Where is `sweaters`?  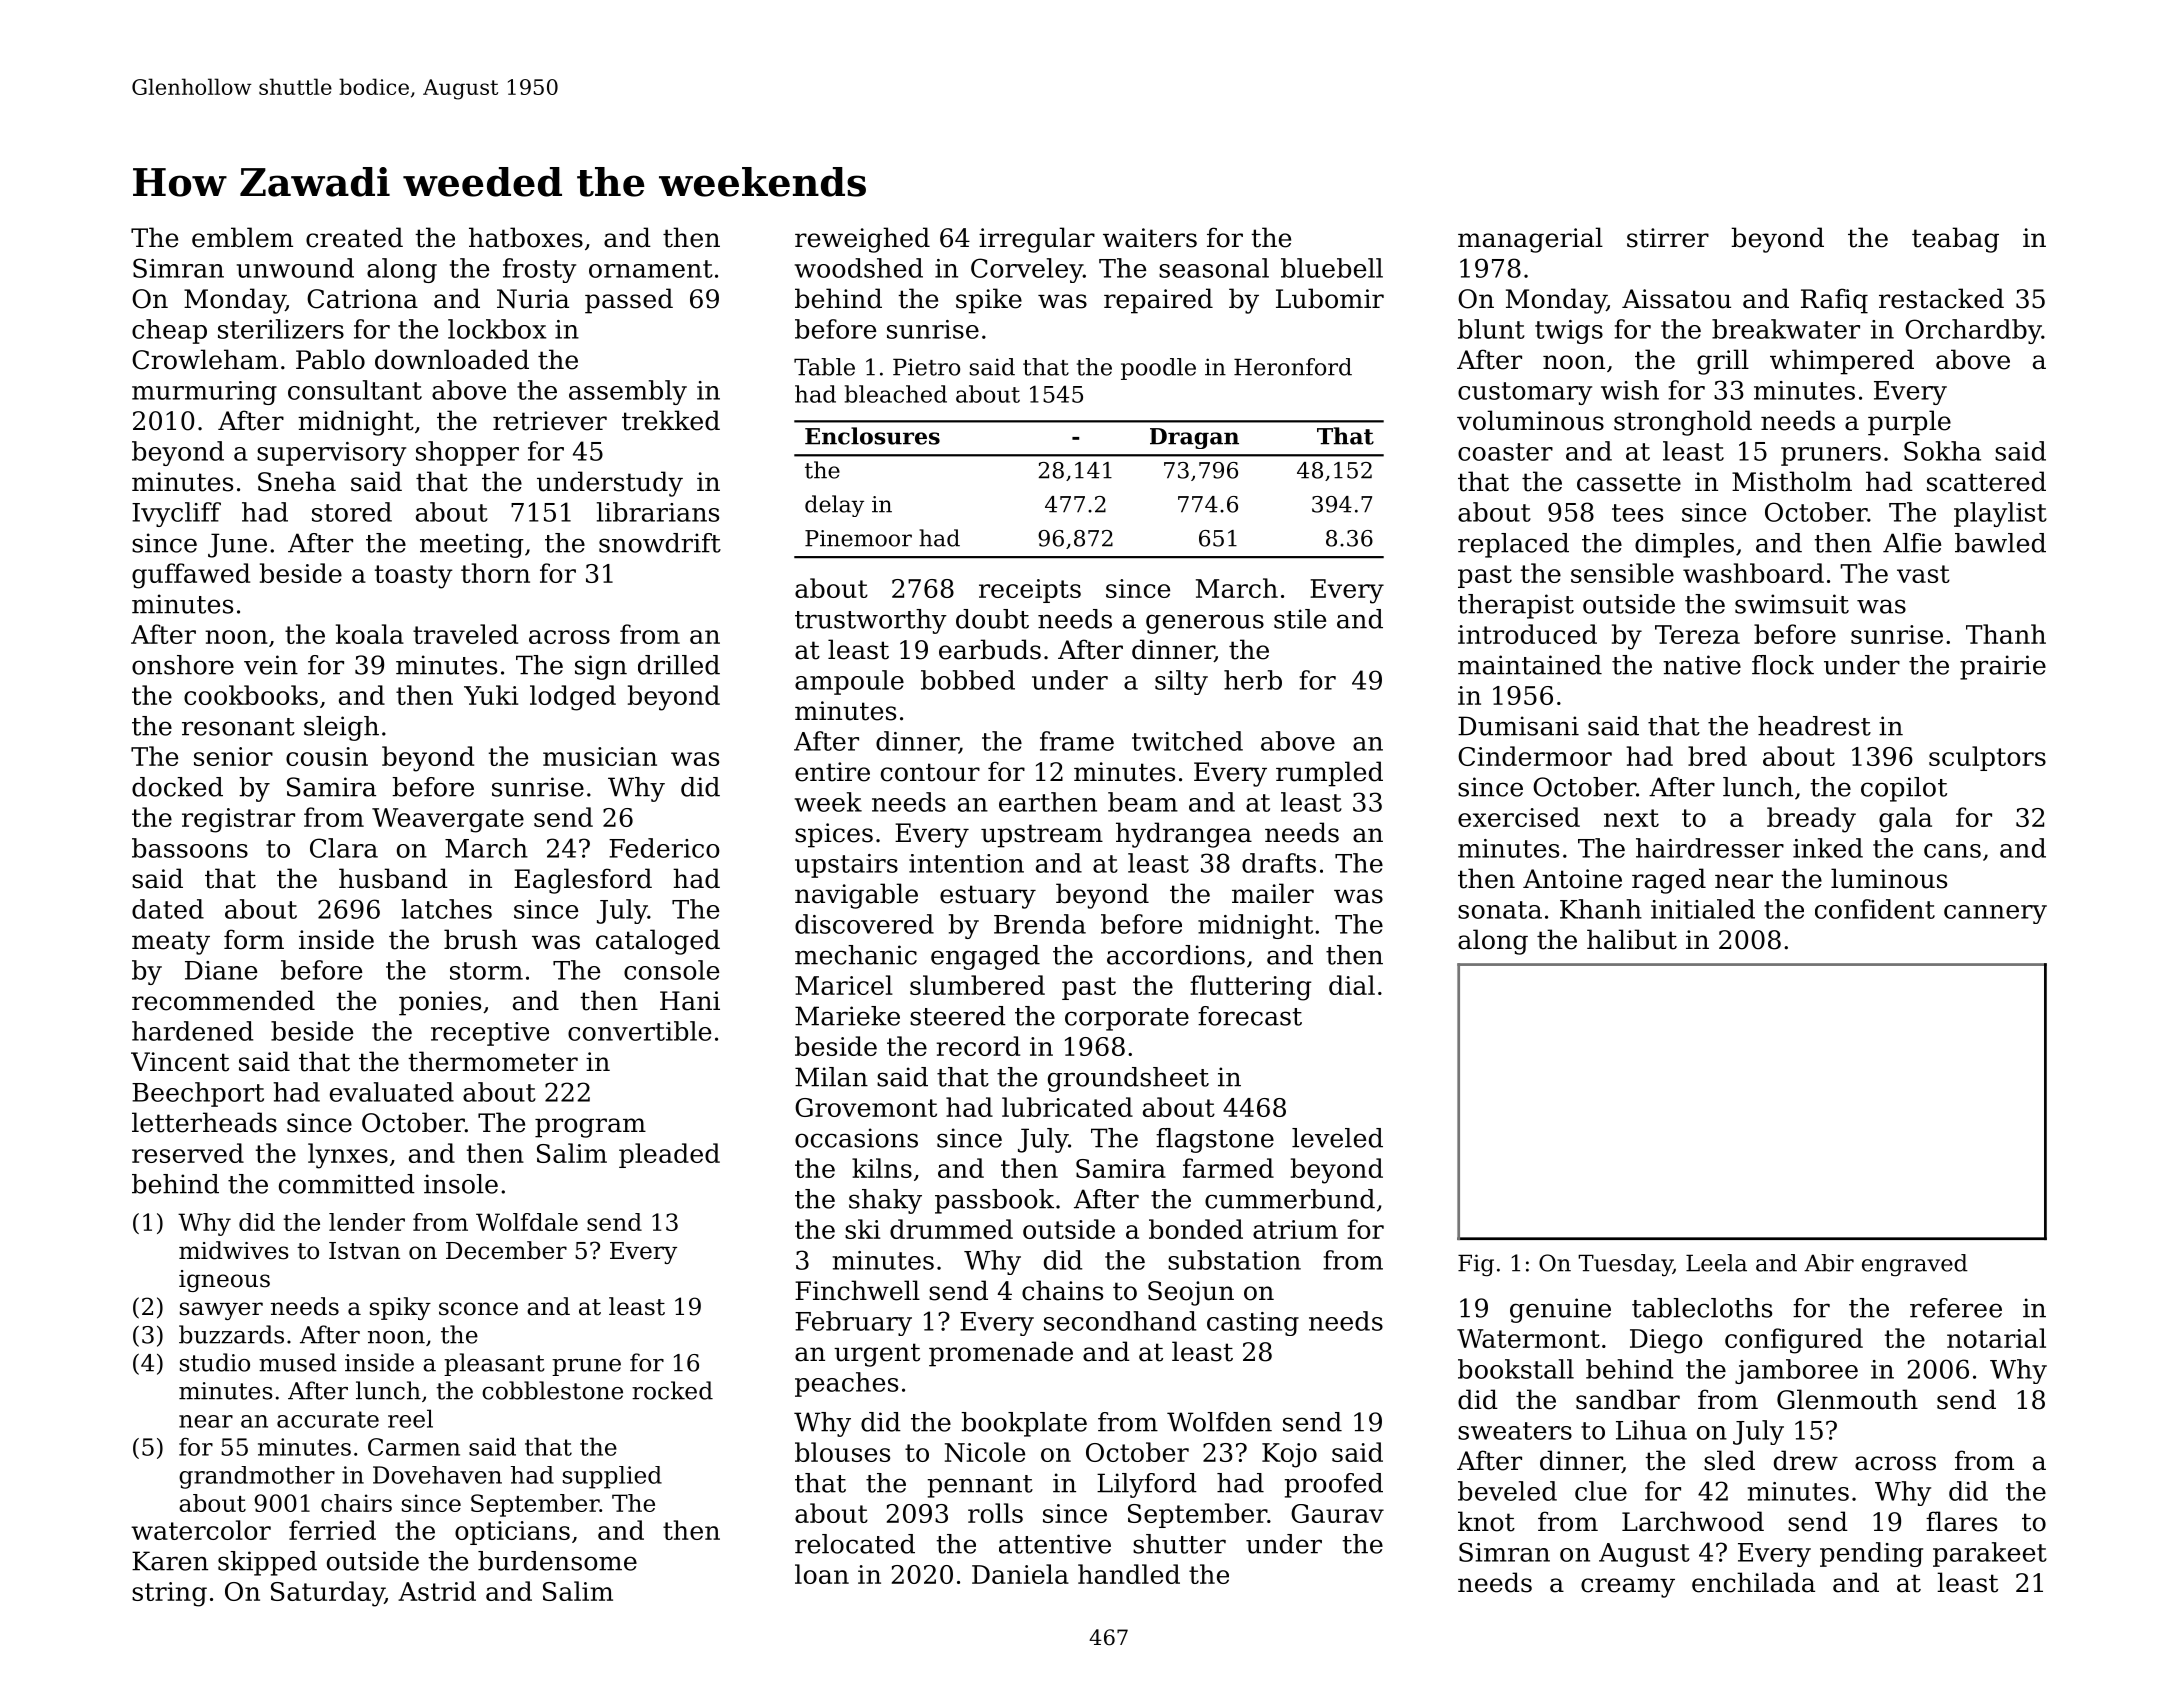 sweaters is located at coordinates (1515, 1431).
